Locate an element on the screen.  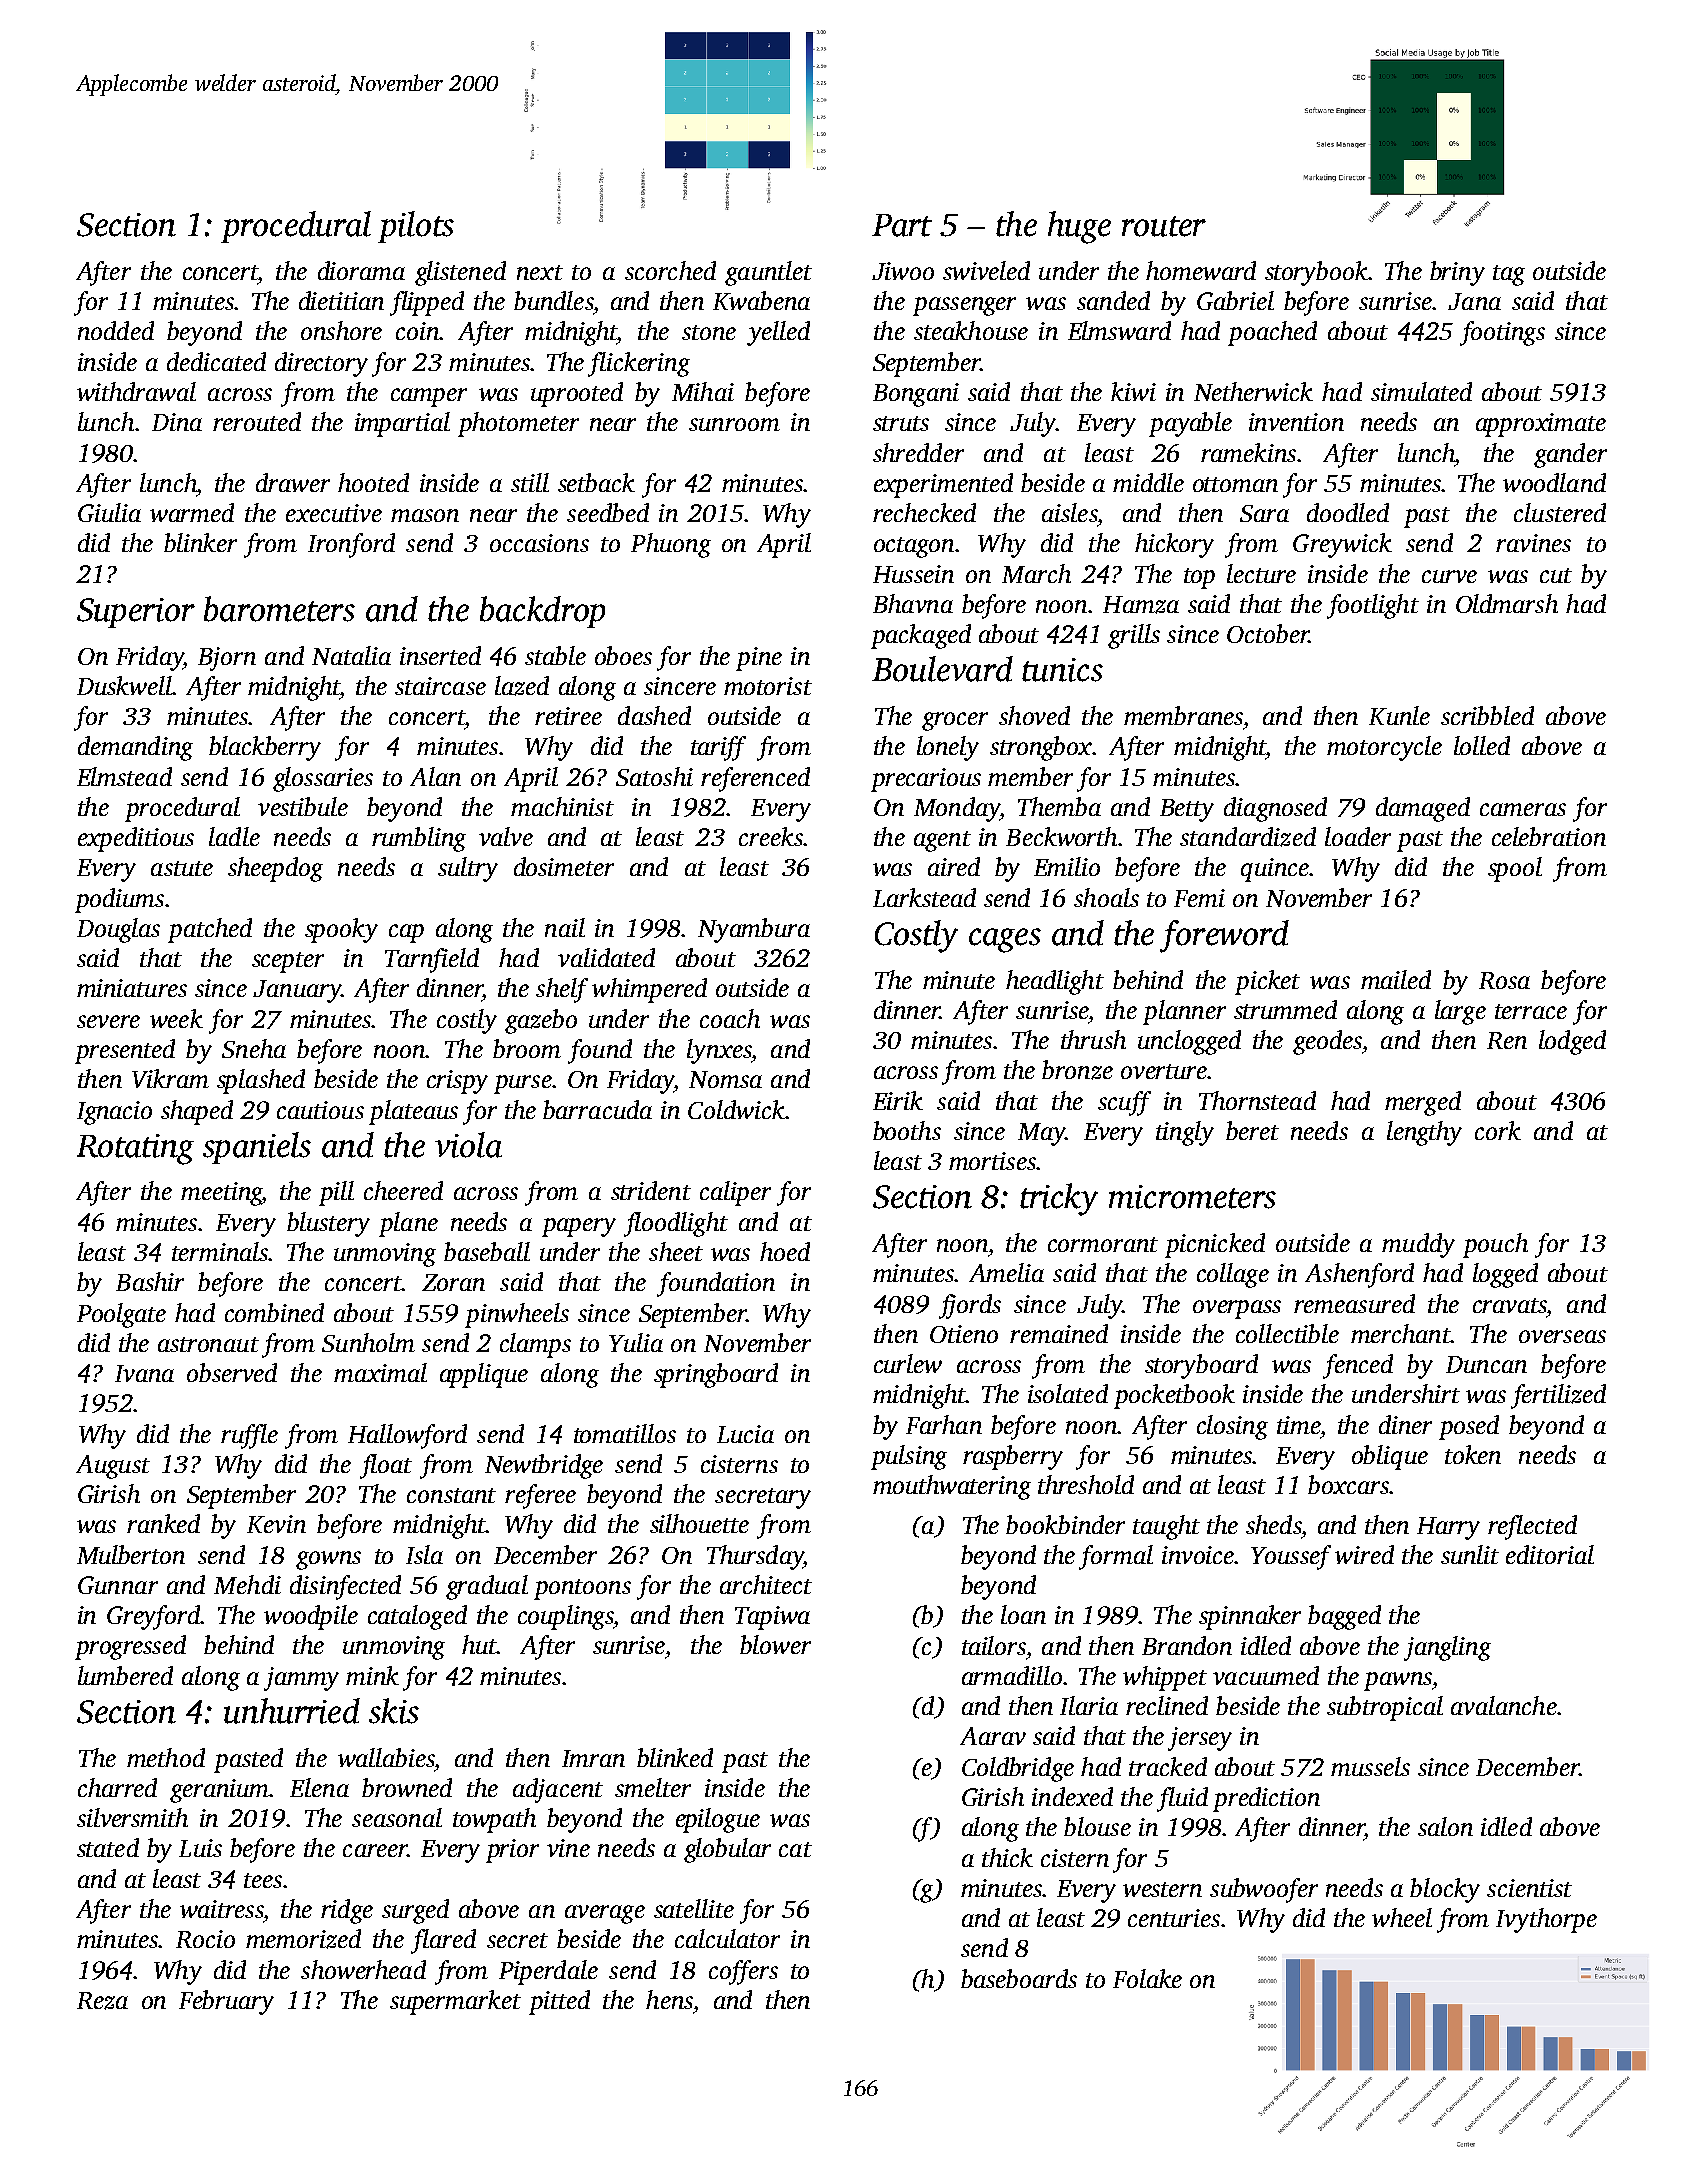
demanding is located at coordinates (135, 748).
